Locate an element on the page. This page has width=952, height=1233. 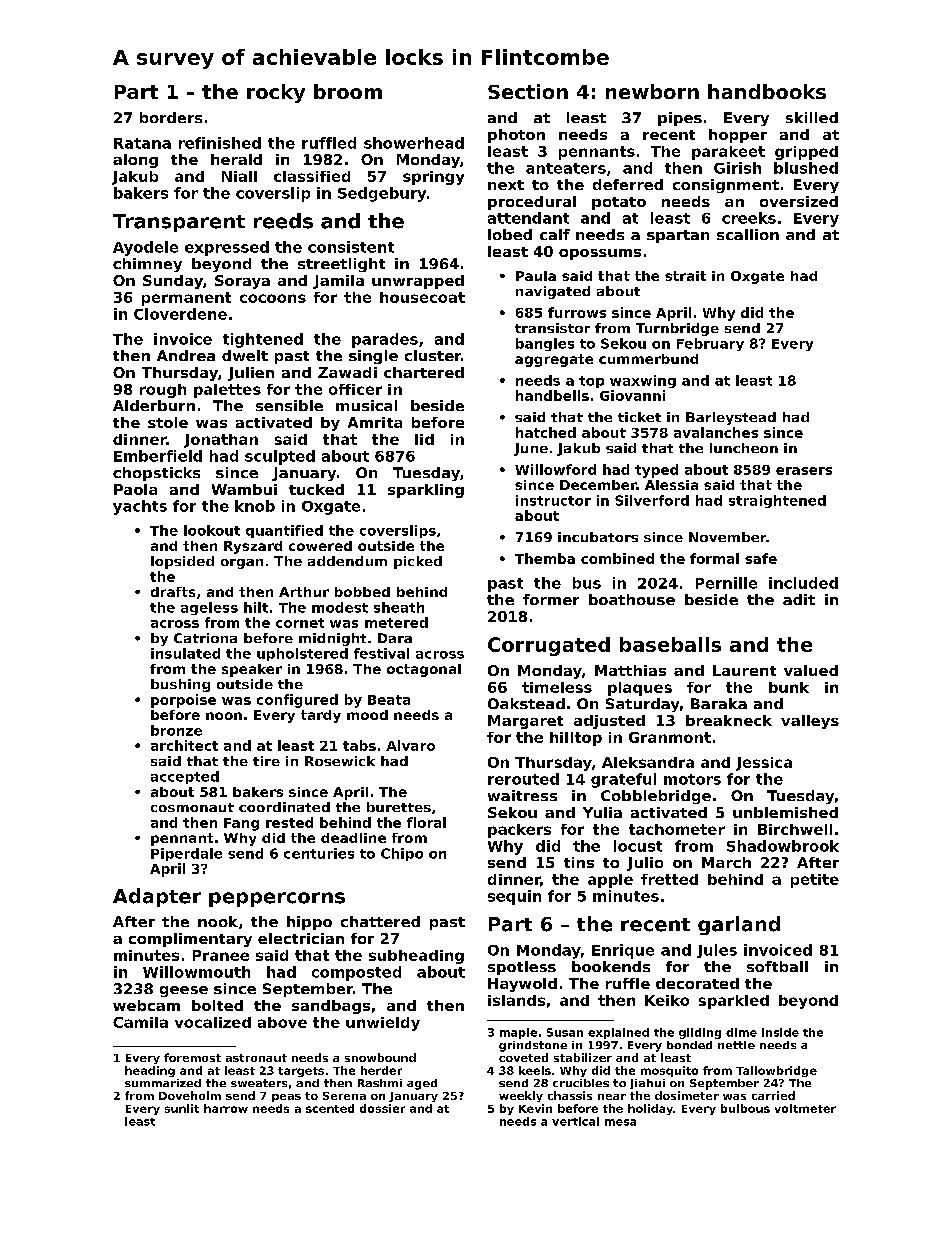
bulbous is located at coordinates (745, 1108).
